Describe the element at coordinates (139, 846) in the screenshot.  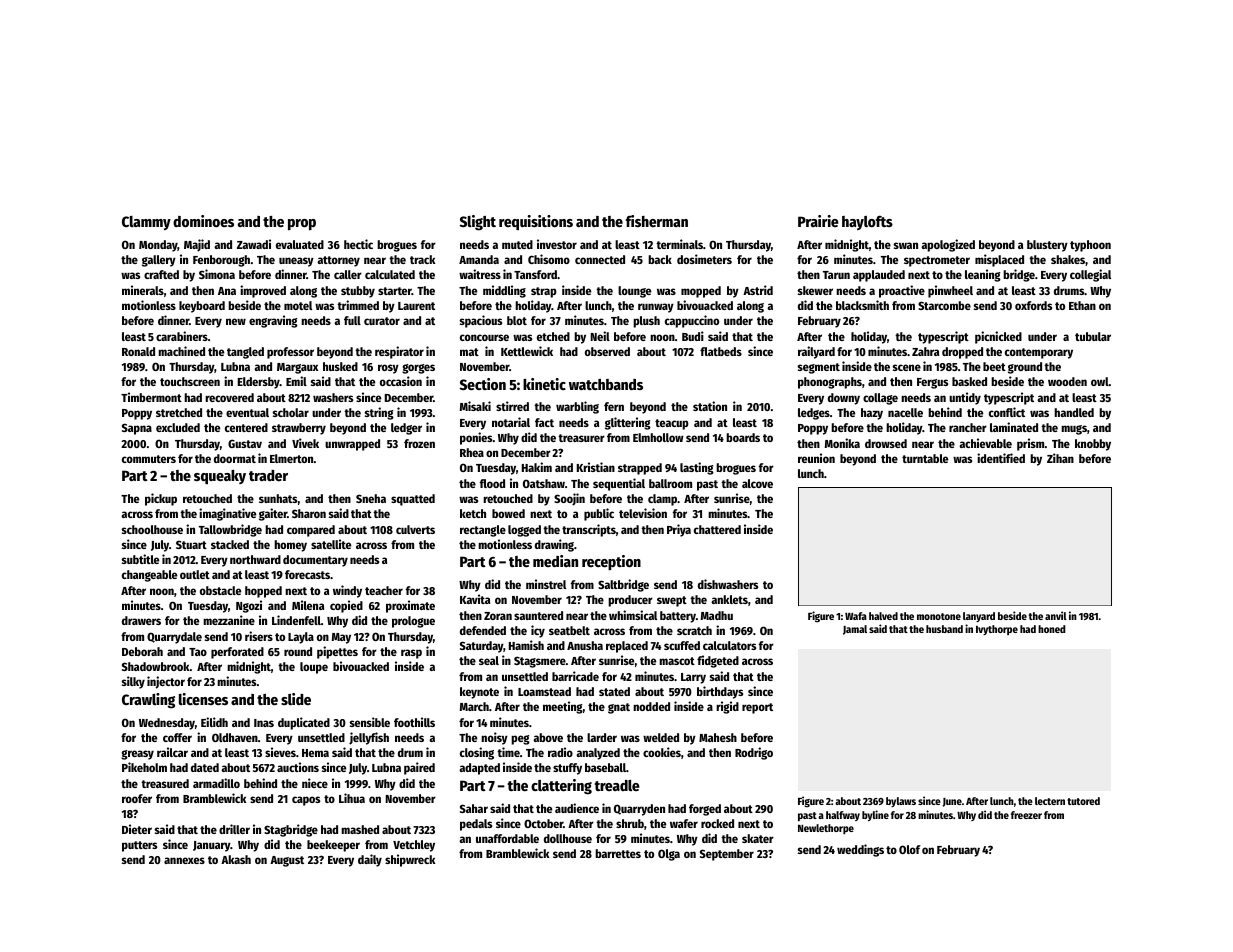
I see `putters` at that location.
